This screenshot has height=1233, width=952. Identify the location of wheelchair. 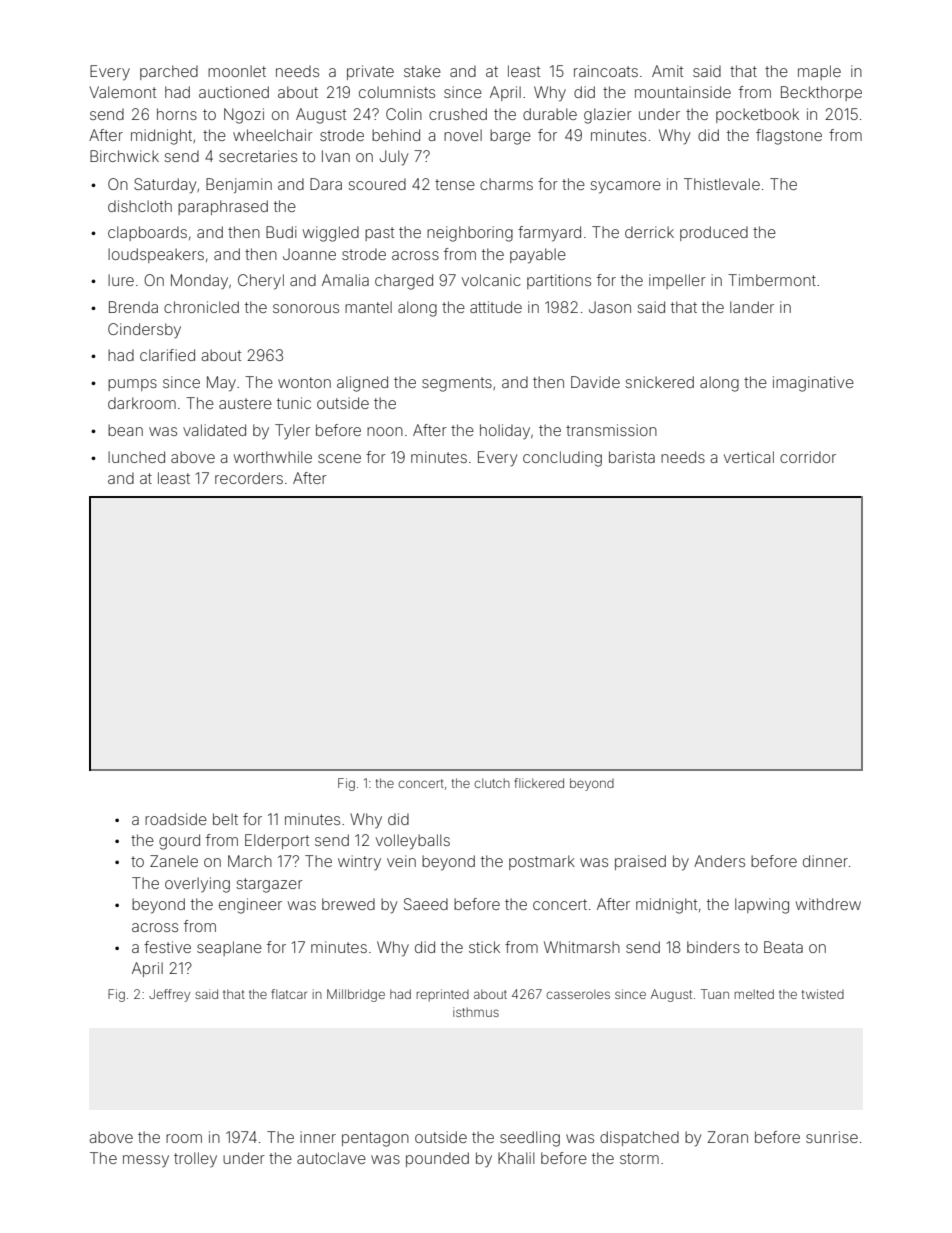
(273, 135).
